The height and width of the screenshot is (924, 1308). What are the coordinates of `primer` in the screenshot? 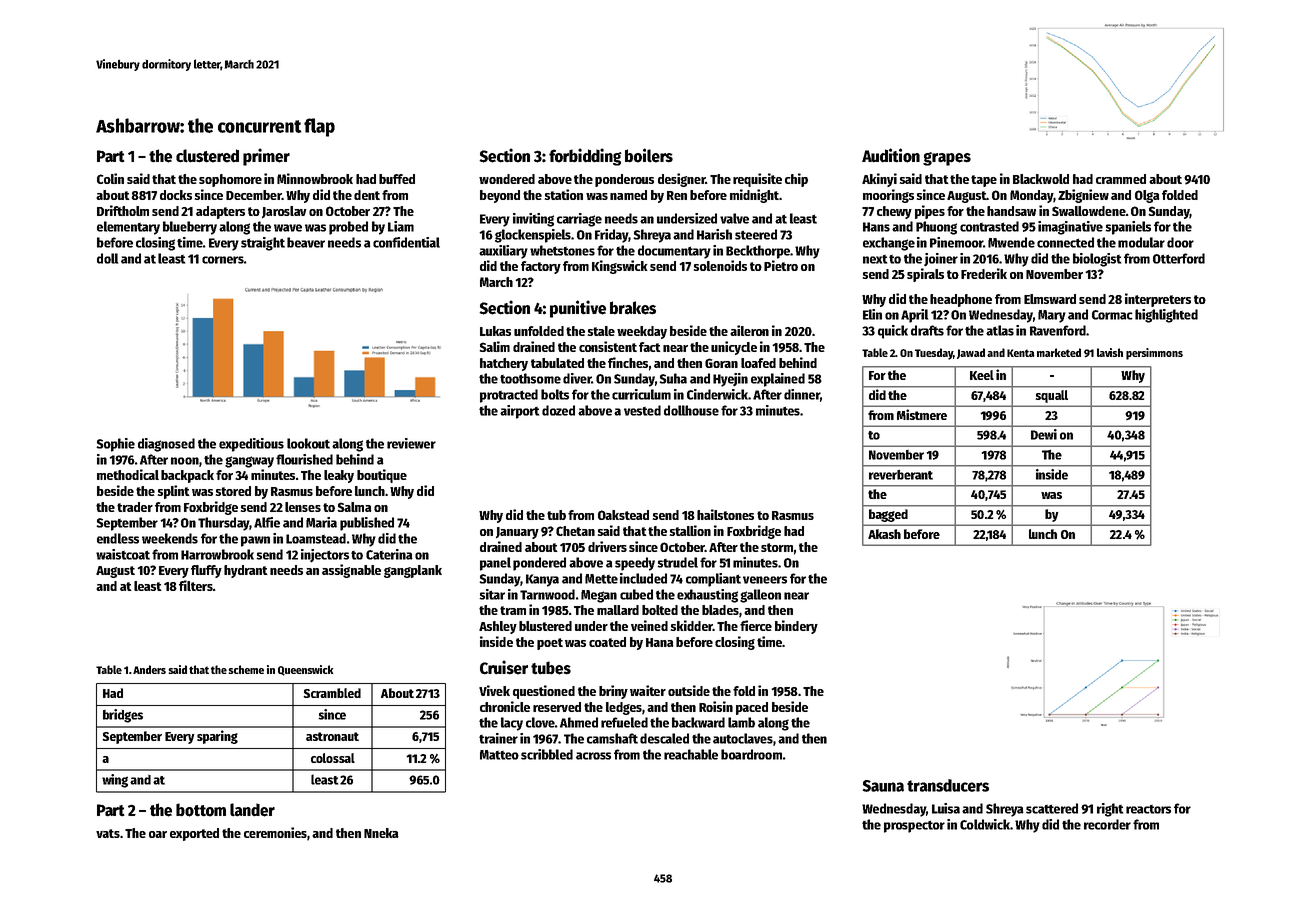 It's located at (266, 157).
